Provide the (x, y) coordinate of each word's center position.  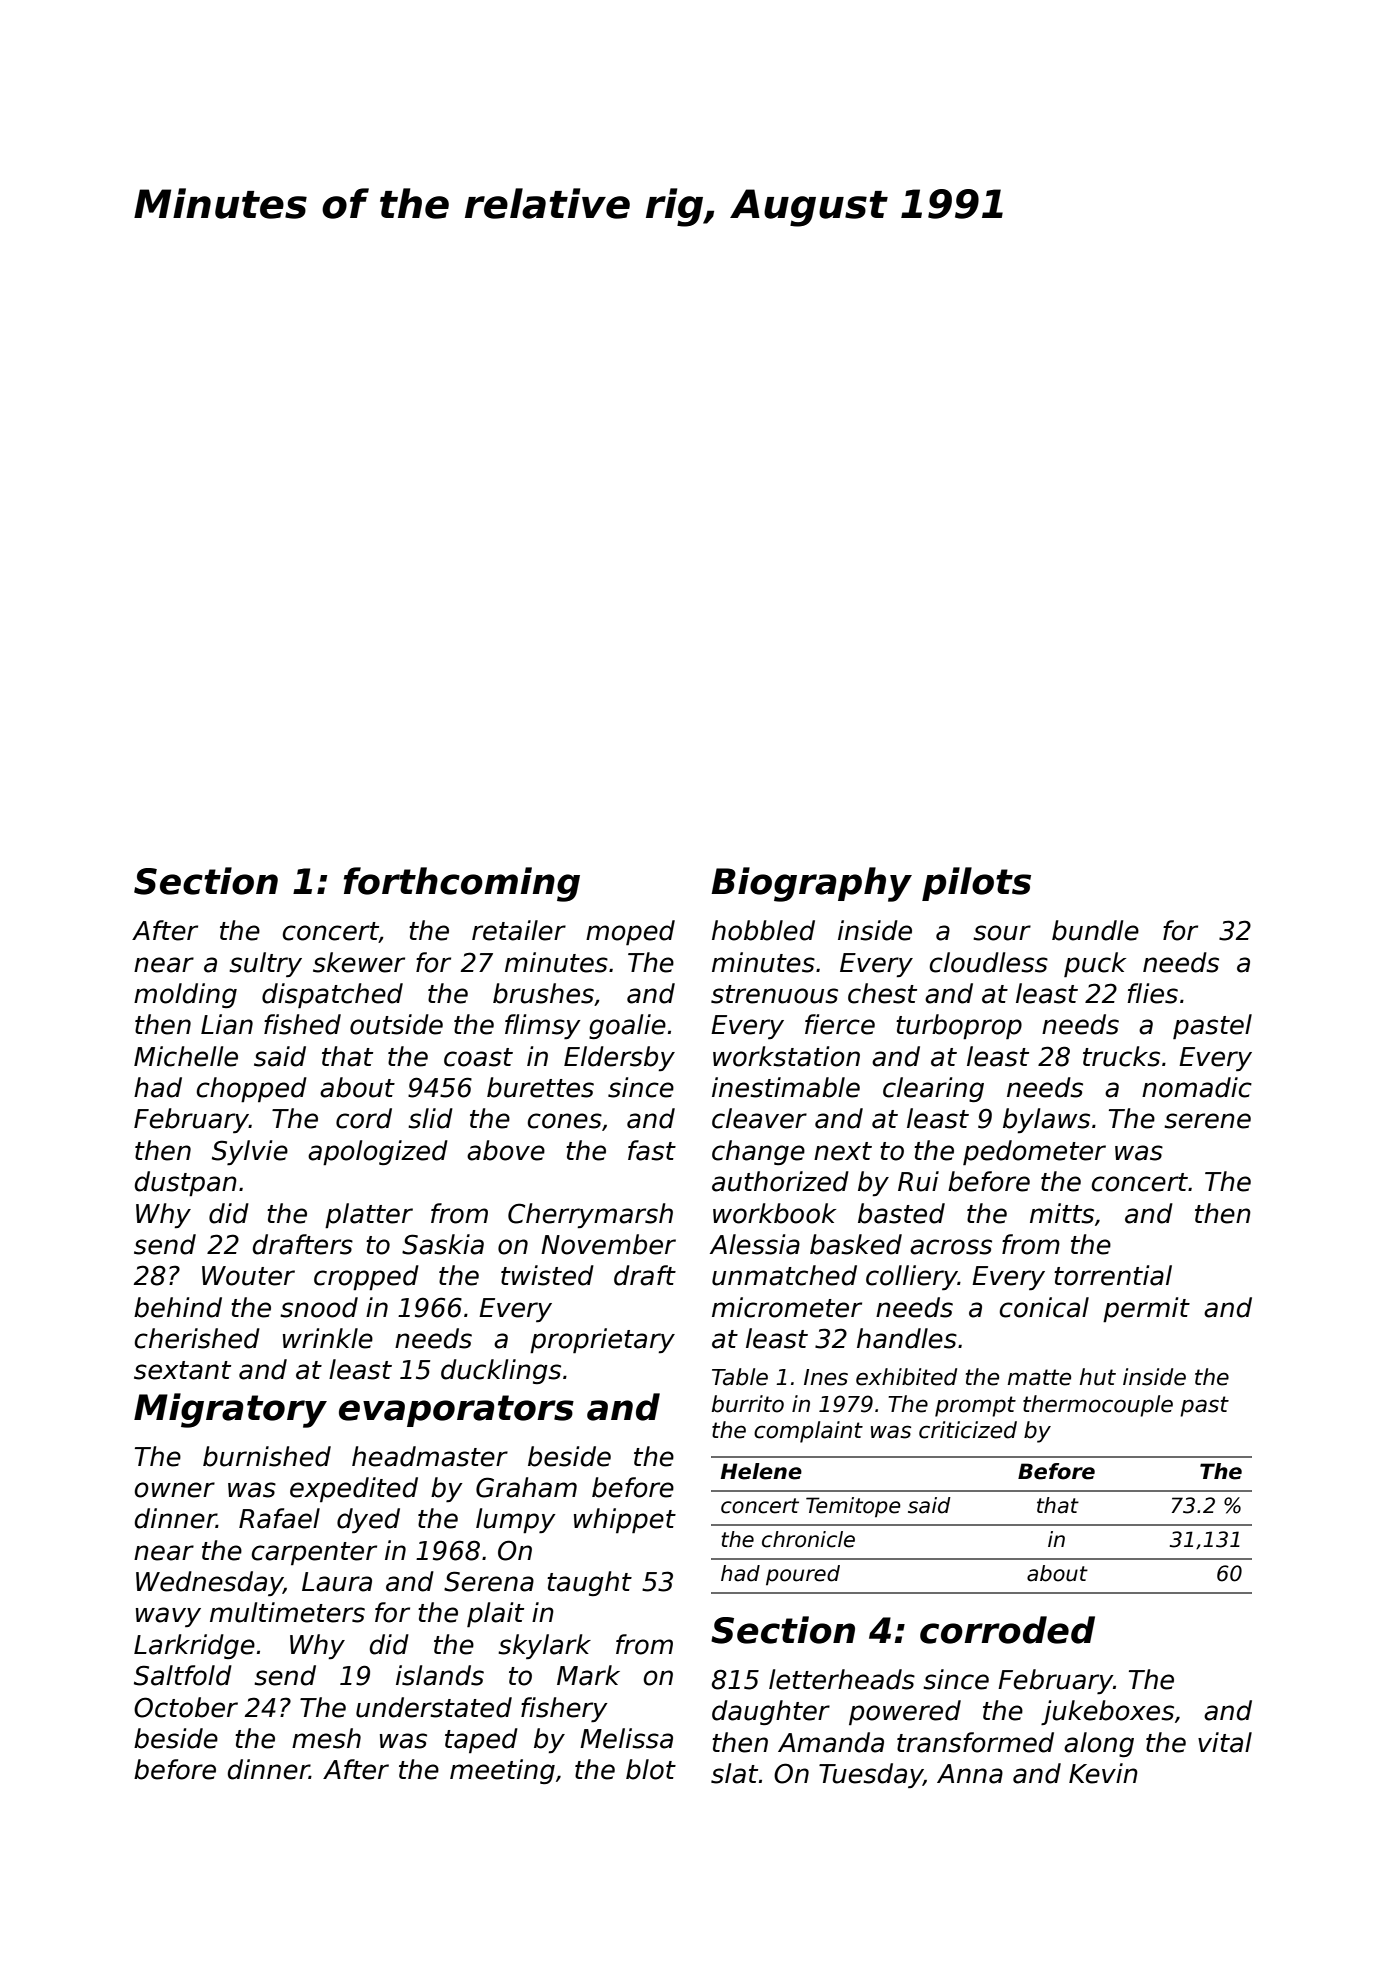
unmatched (784, 1275)
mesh (326, 1738)
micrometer (787, 1307)
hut (1098, 1377)
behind (178, 1307)
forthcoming (462, 884)
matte (1039, 1377)
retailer (519, 930)
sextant (182, 1370)
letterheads (842, 1679)
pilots (976, 884)
